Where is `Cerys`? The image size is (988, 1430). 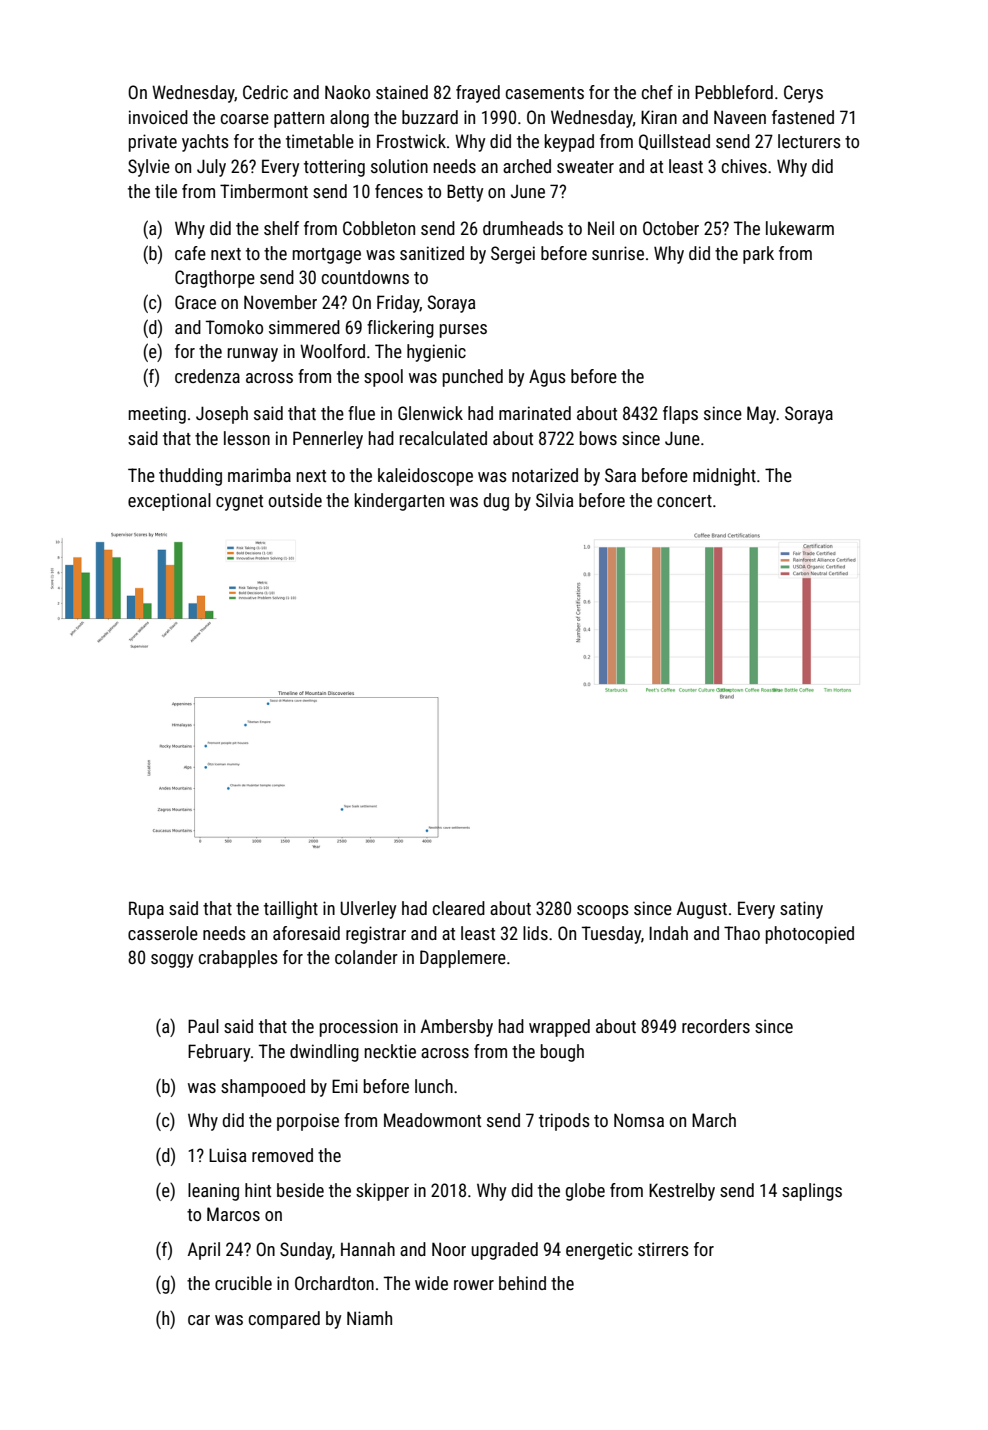 Cerys is located at coordinates (803, 94).
